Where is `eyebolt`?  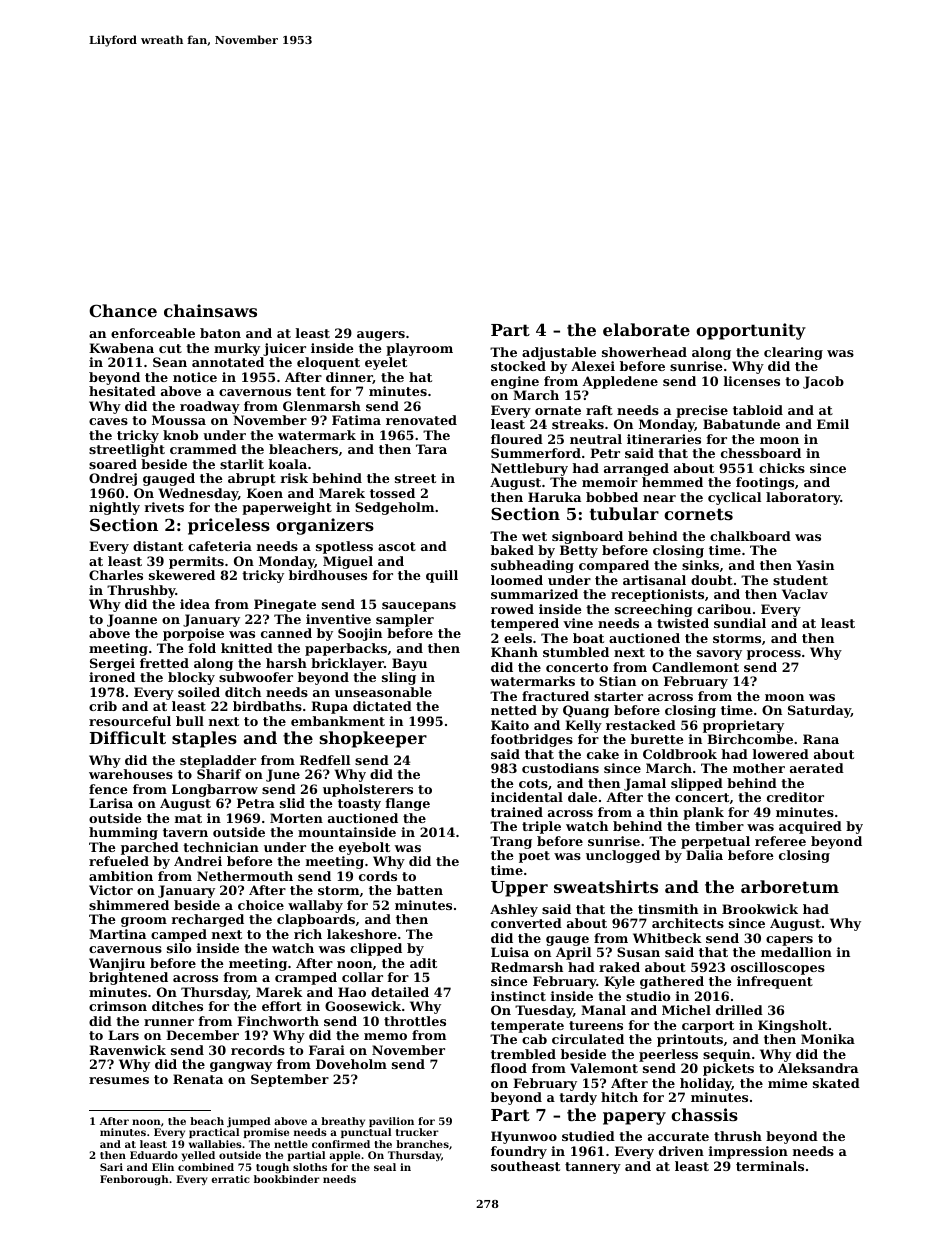 eyebolt is located at coordinates (364, 848).
